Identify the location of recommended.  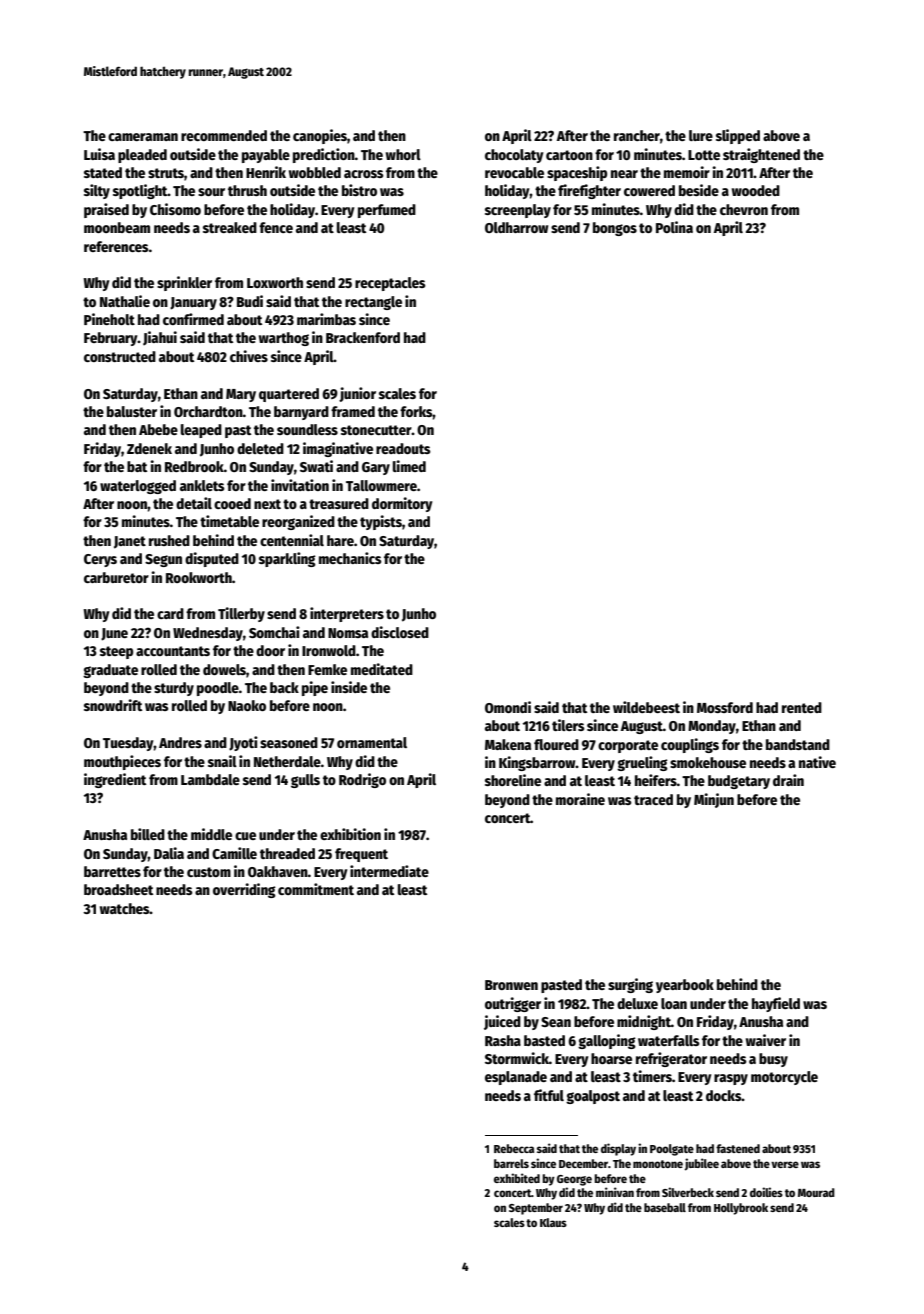
(224, 135).
